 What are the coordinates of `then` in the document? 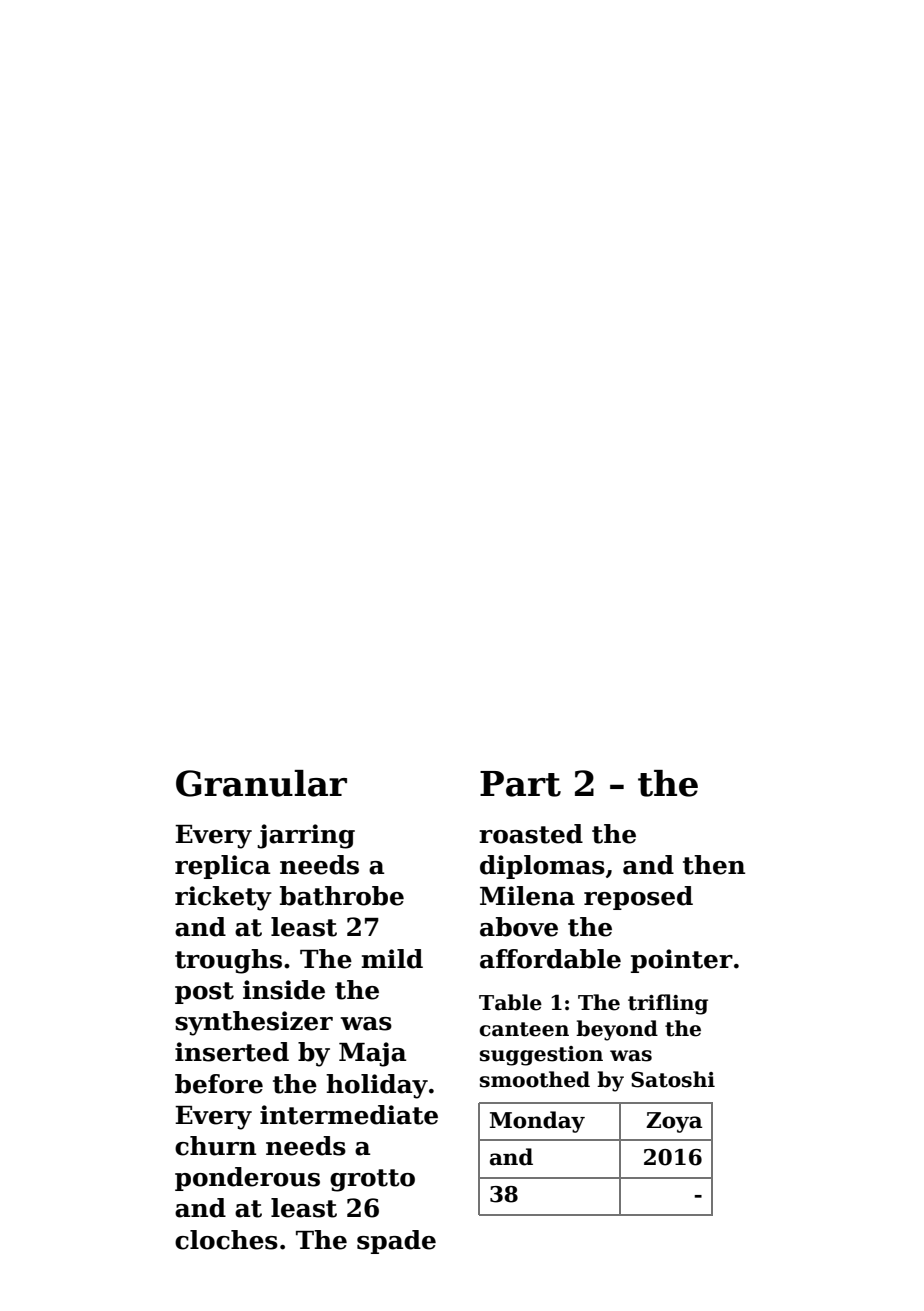 It's located at (714, 865).
